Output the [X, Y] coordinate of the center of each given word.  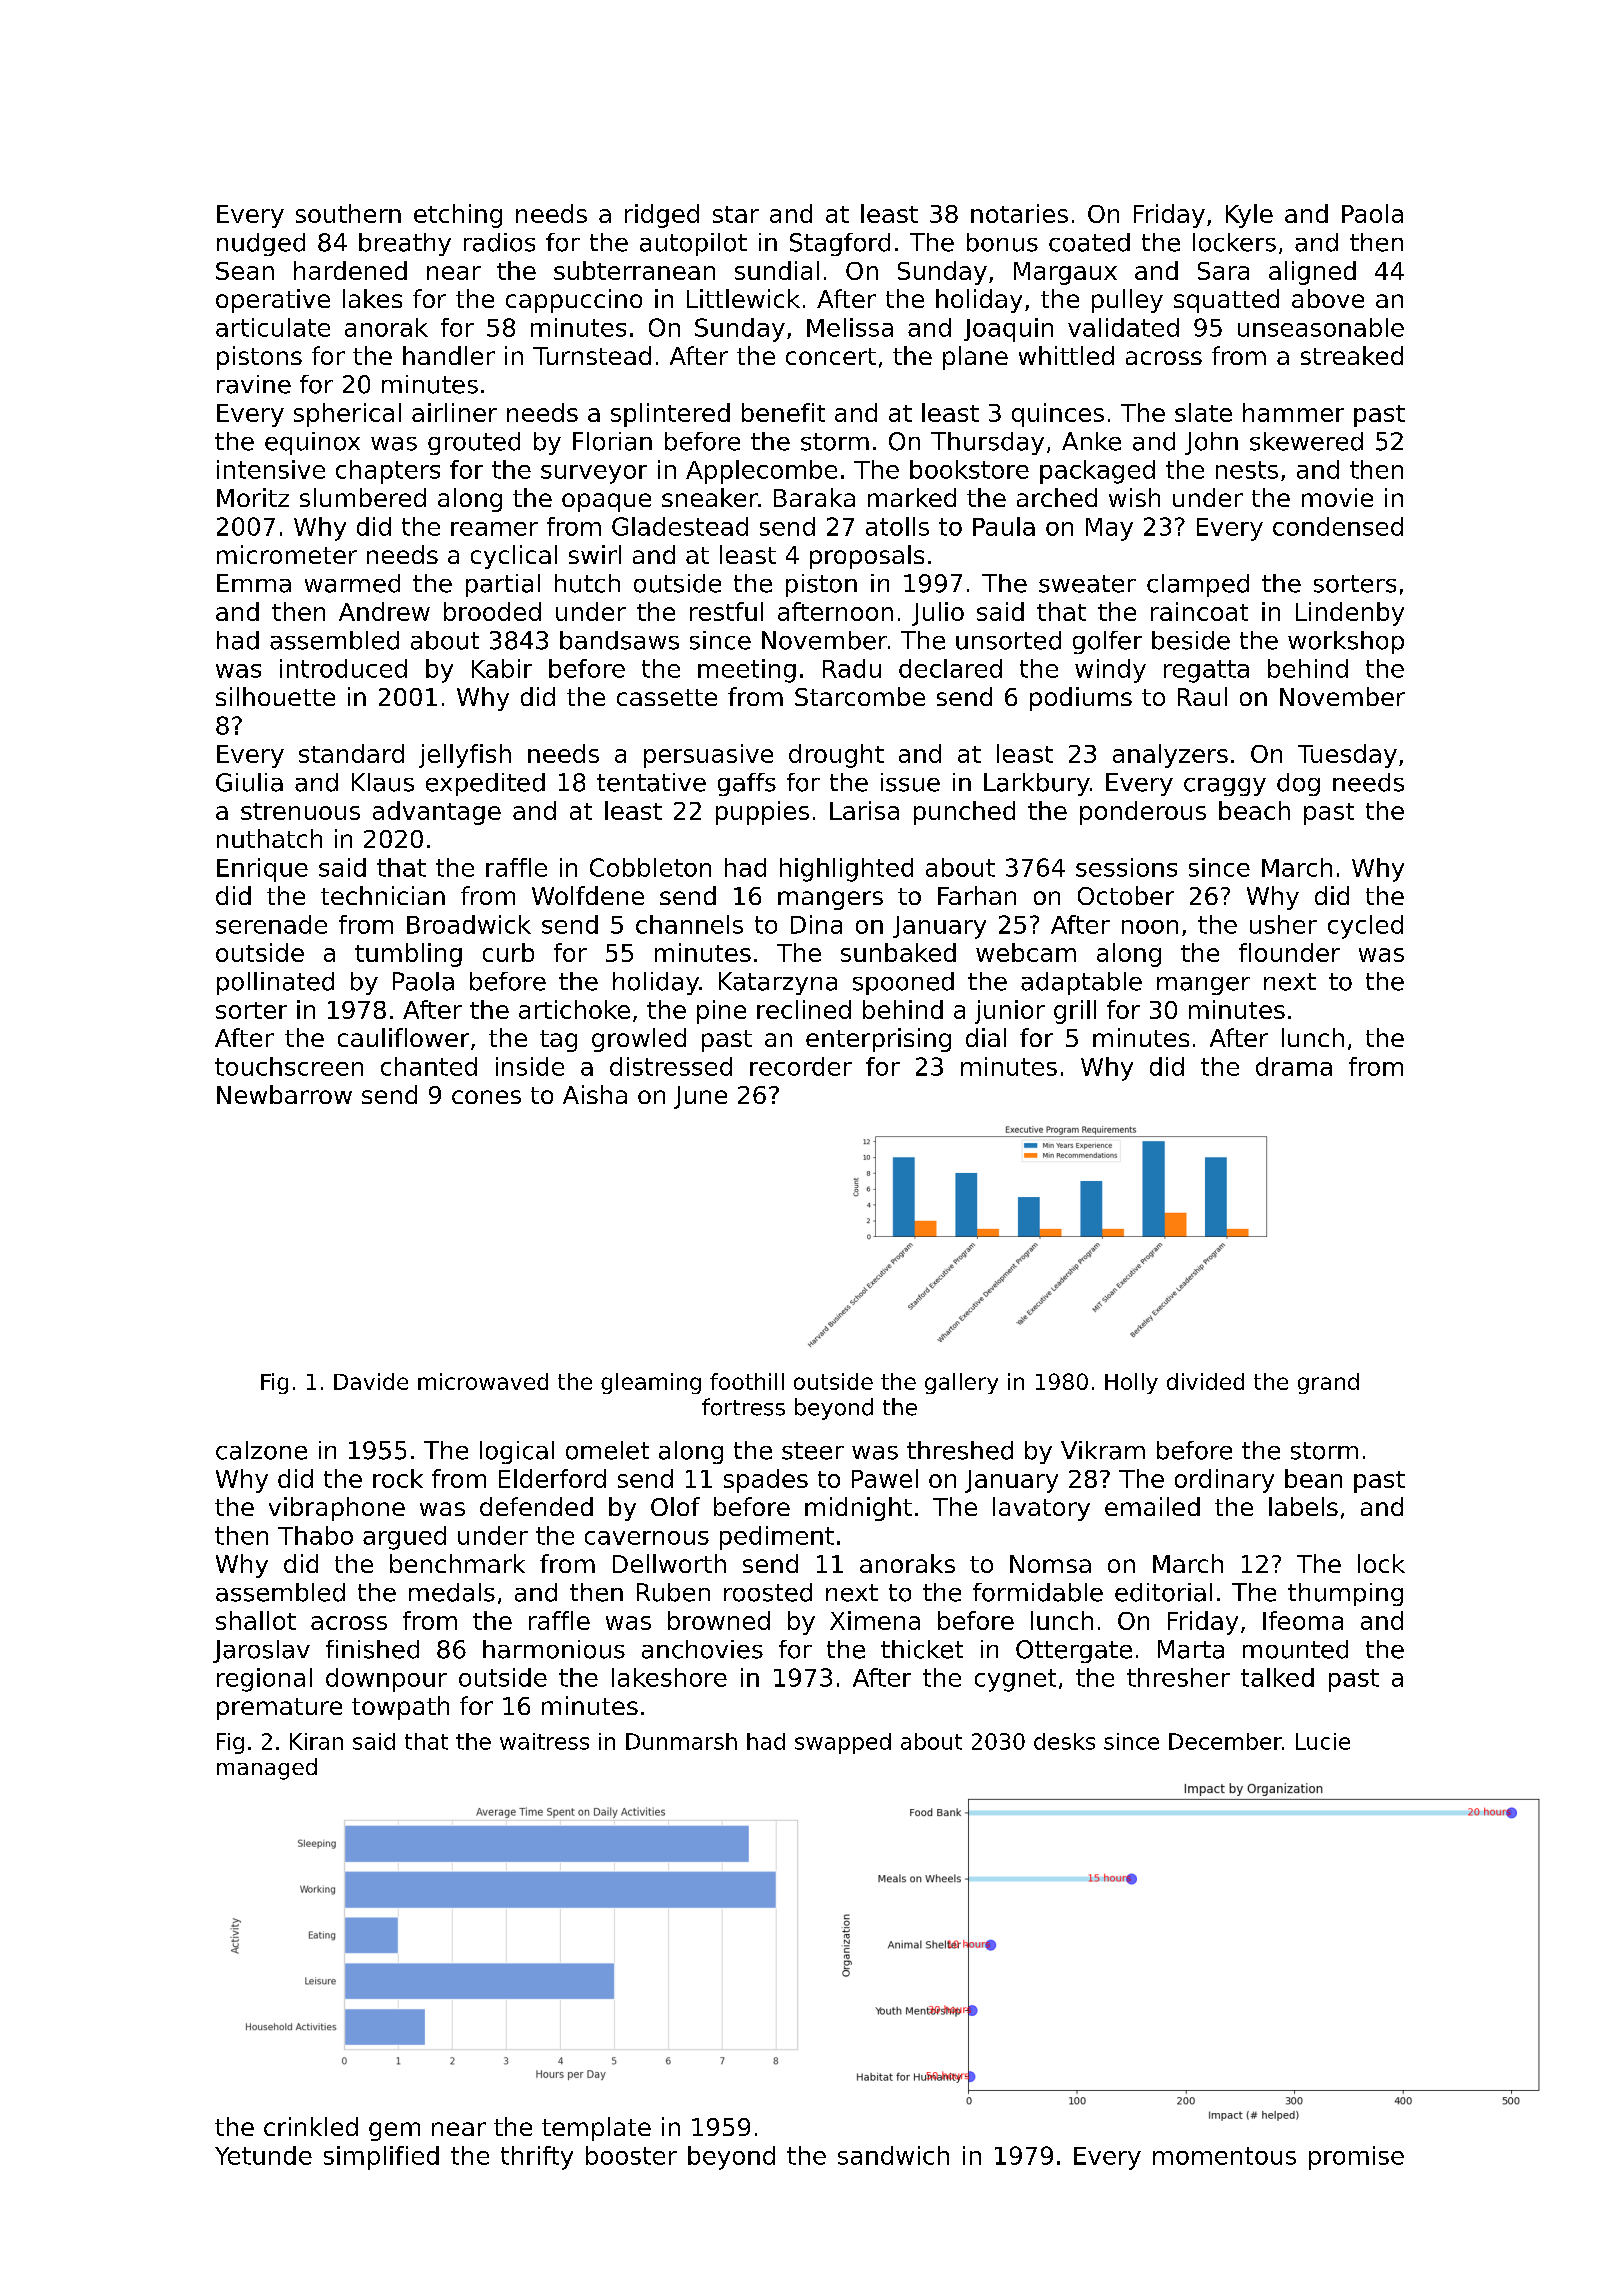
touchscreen [289, 1066]
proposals [867, 557]
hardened [350, 270]
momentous [1224, 2156]
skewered [1306, 441]
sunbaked [898, 952]
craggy [1225, 787]
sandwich [893, 2155]
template [596, 2129]
